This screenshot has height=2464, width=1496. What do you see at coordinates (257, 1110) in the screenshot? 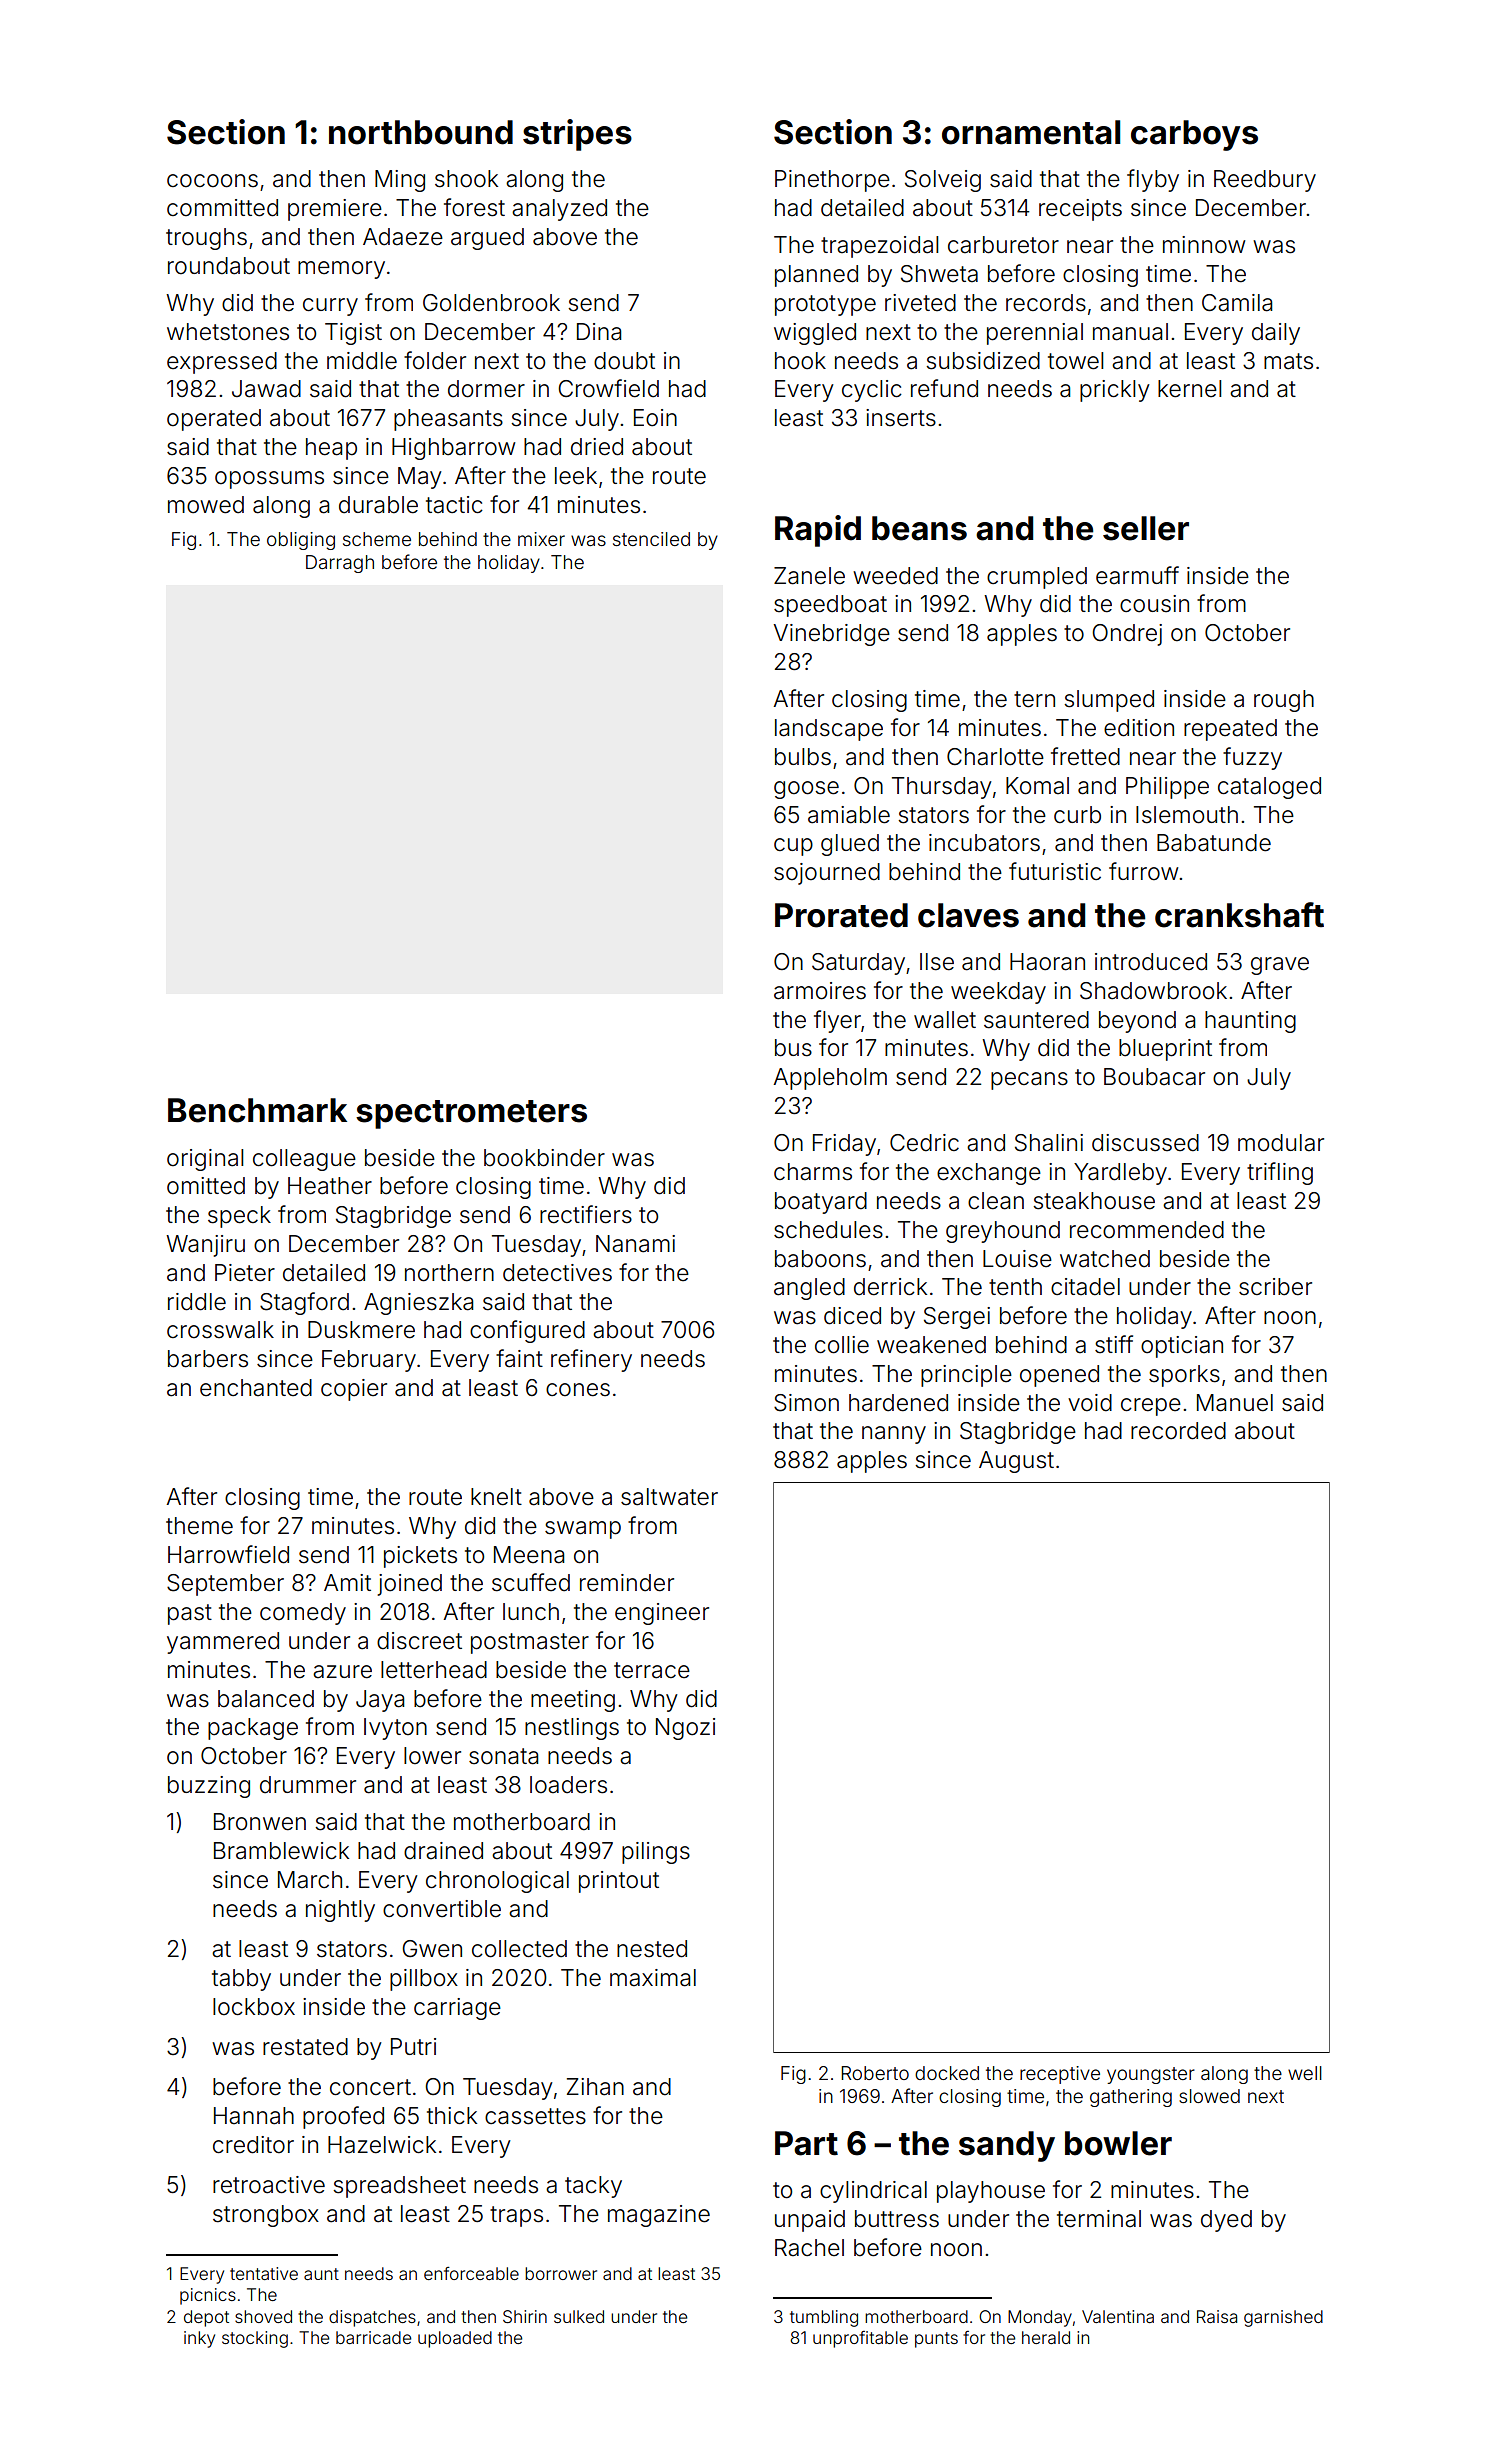
I see `Benchmark` at bounding box center [257, 1110].
